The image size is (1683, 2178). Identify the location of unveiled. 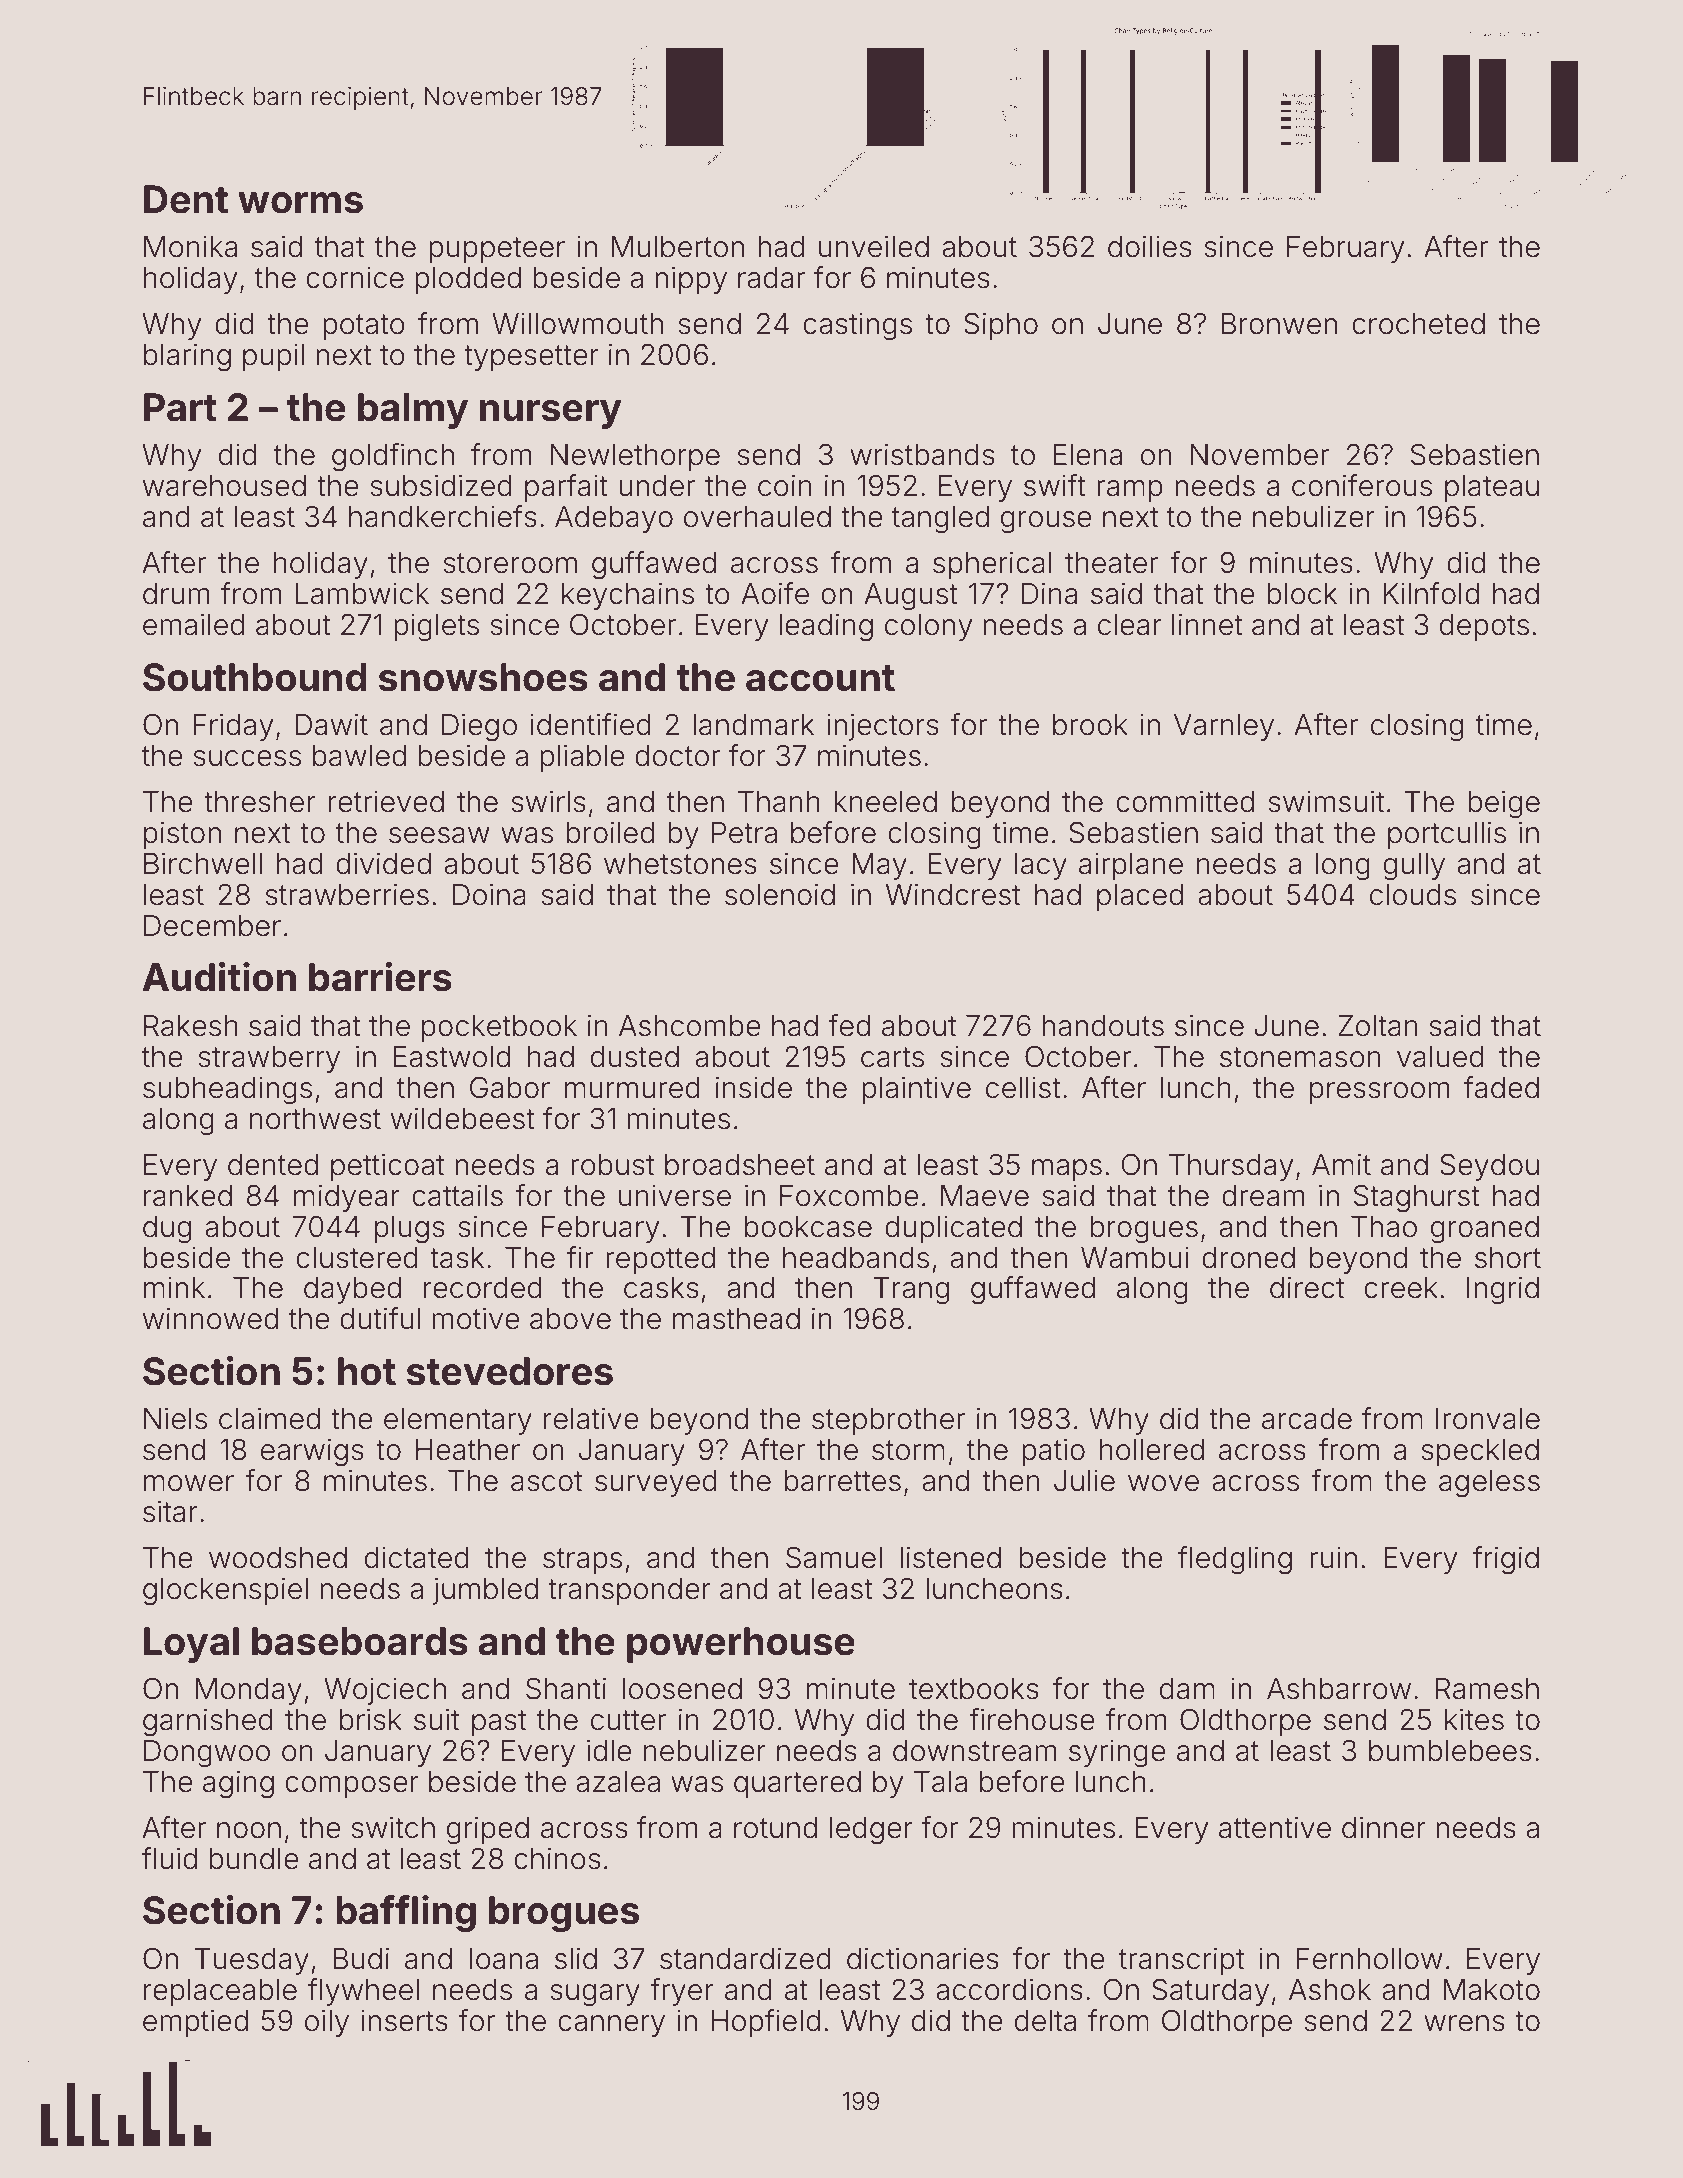
(874, 246).
